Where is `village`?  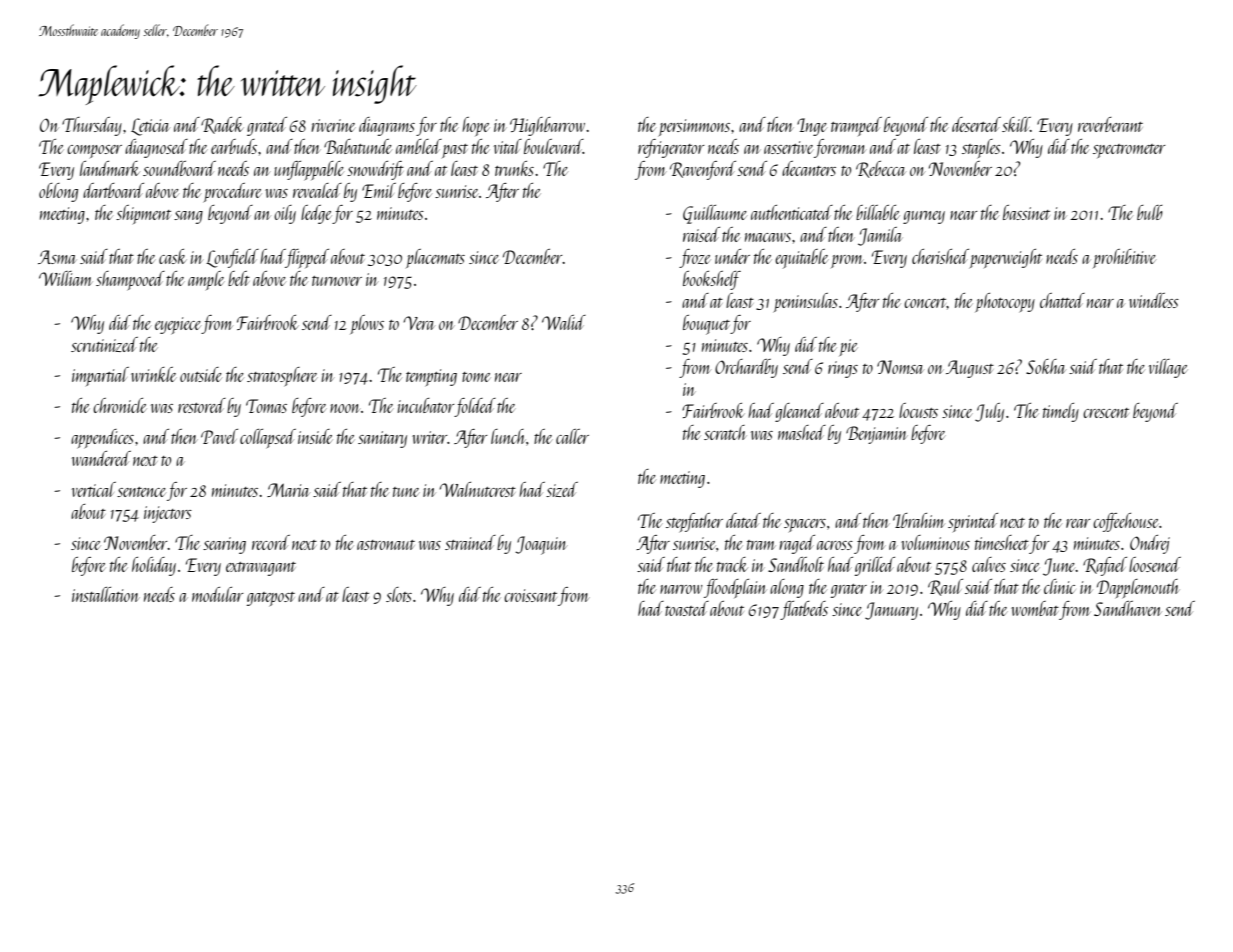
village is located at coordinates (1168, 368).
